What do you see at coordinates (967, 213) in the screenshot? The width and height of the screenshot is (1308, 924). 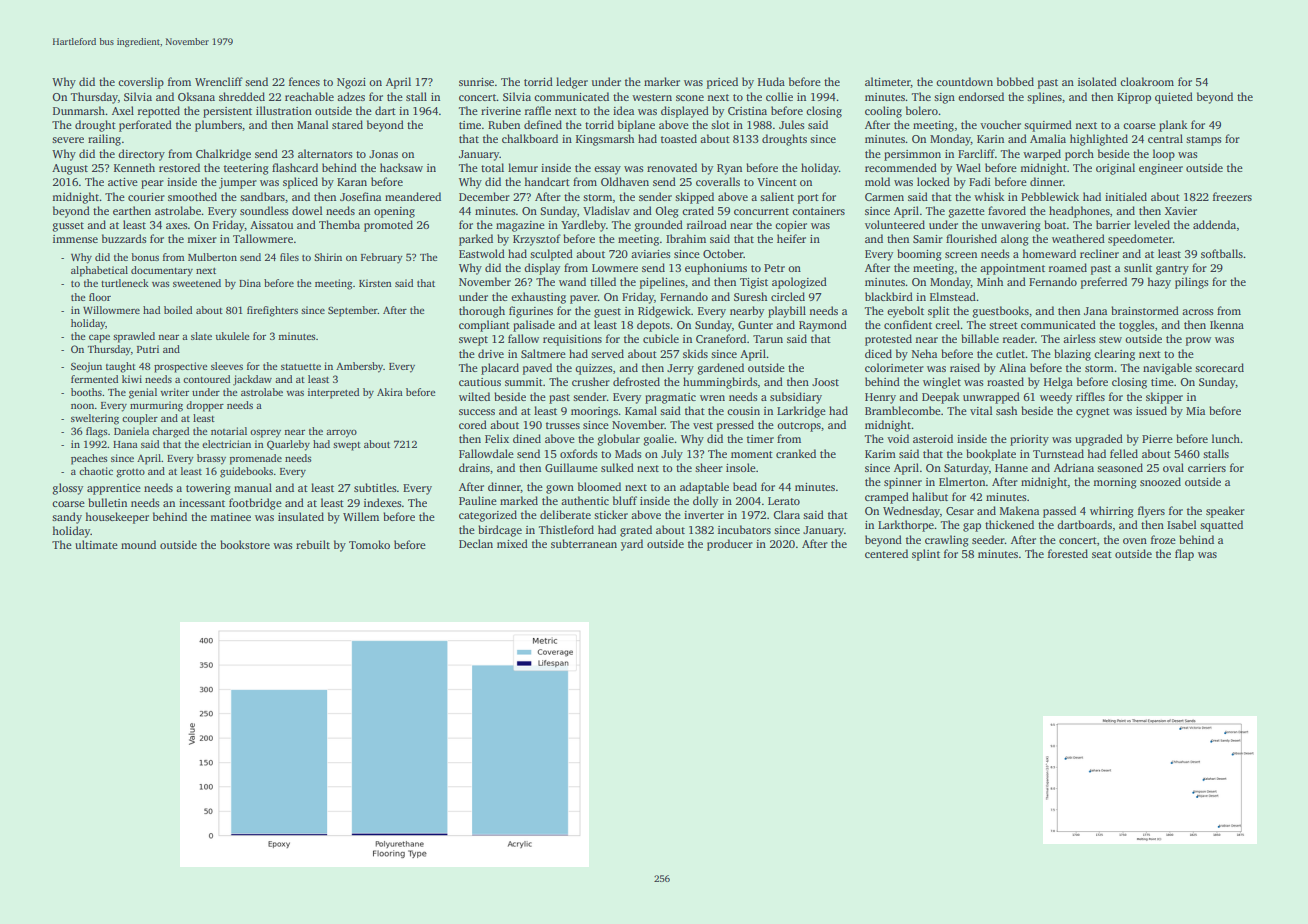 I see `gazette` at bounding box center [967, 213].
